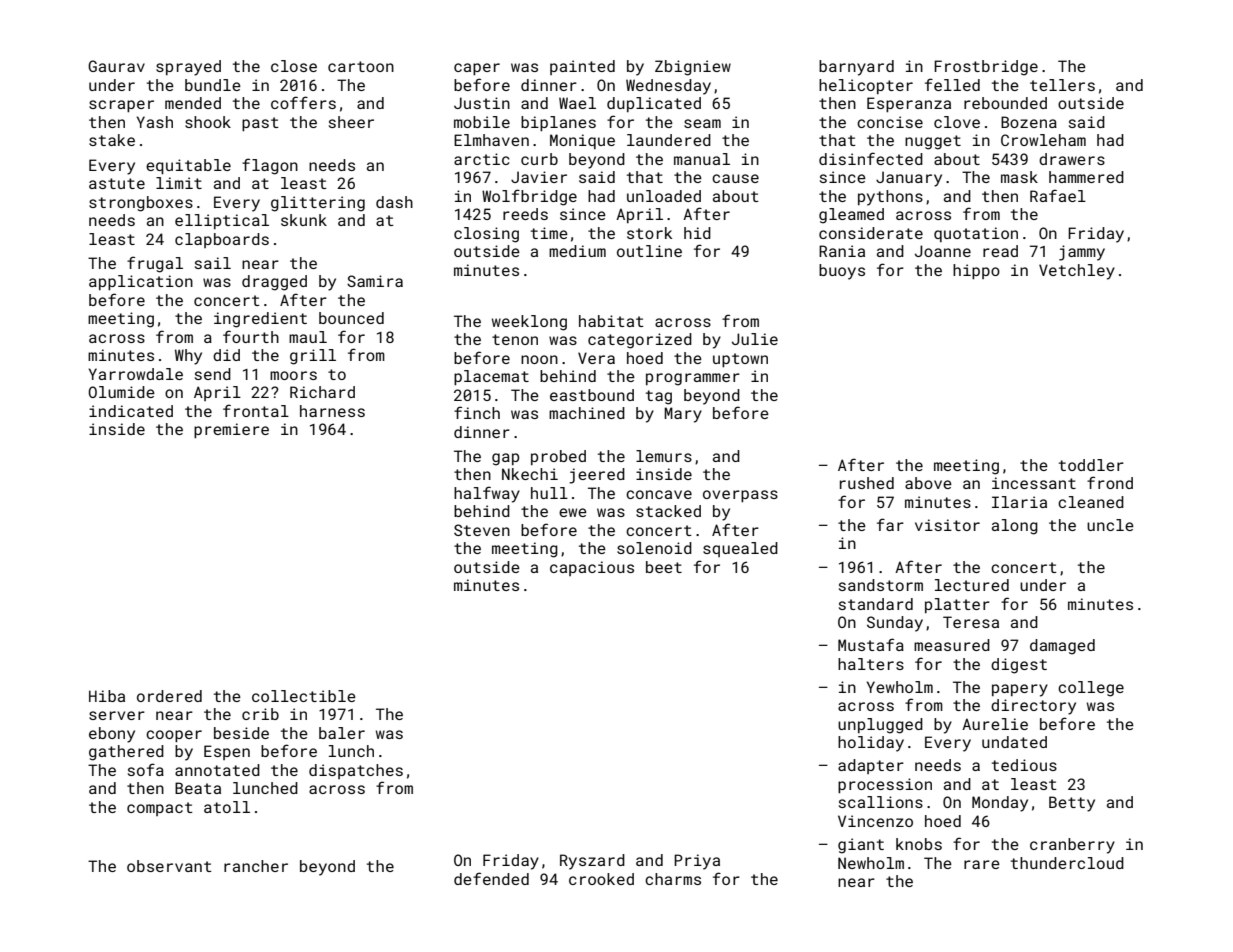  Describe the element at coordinates (592, 568) in the screenshot. I see `capacious` at that location.
